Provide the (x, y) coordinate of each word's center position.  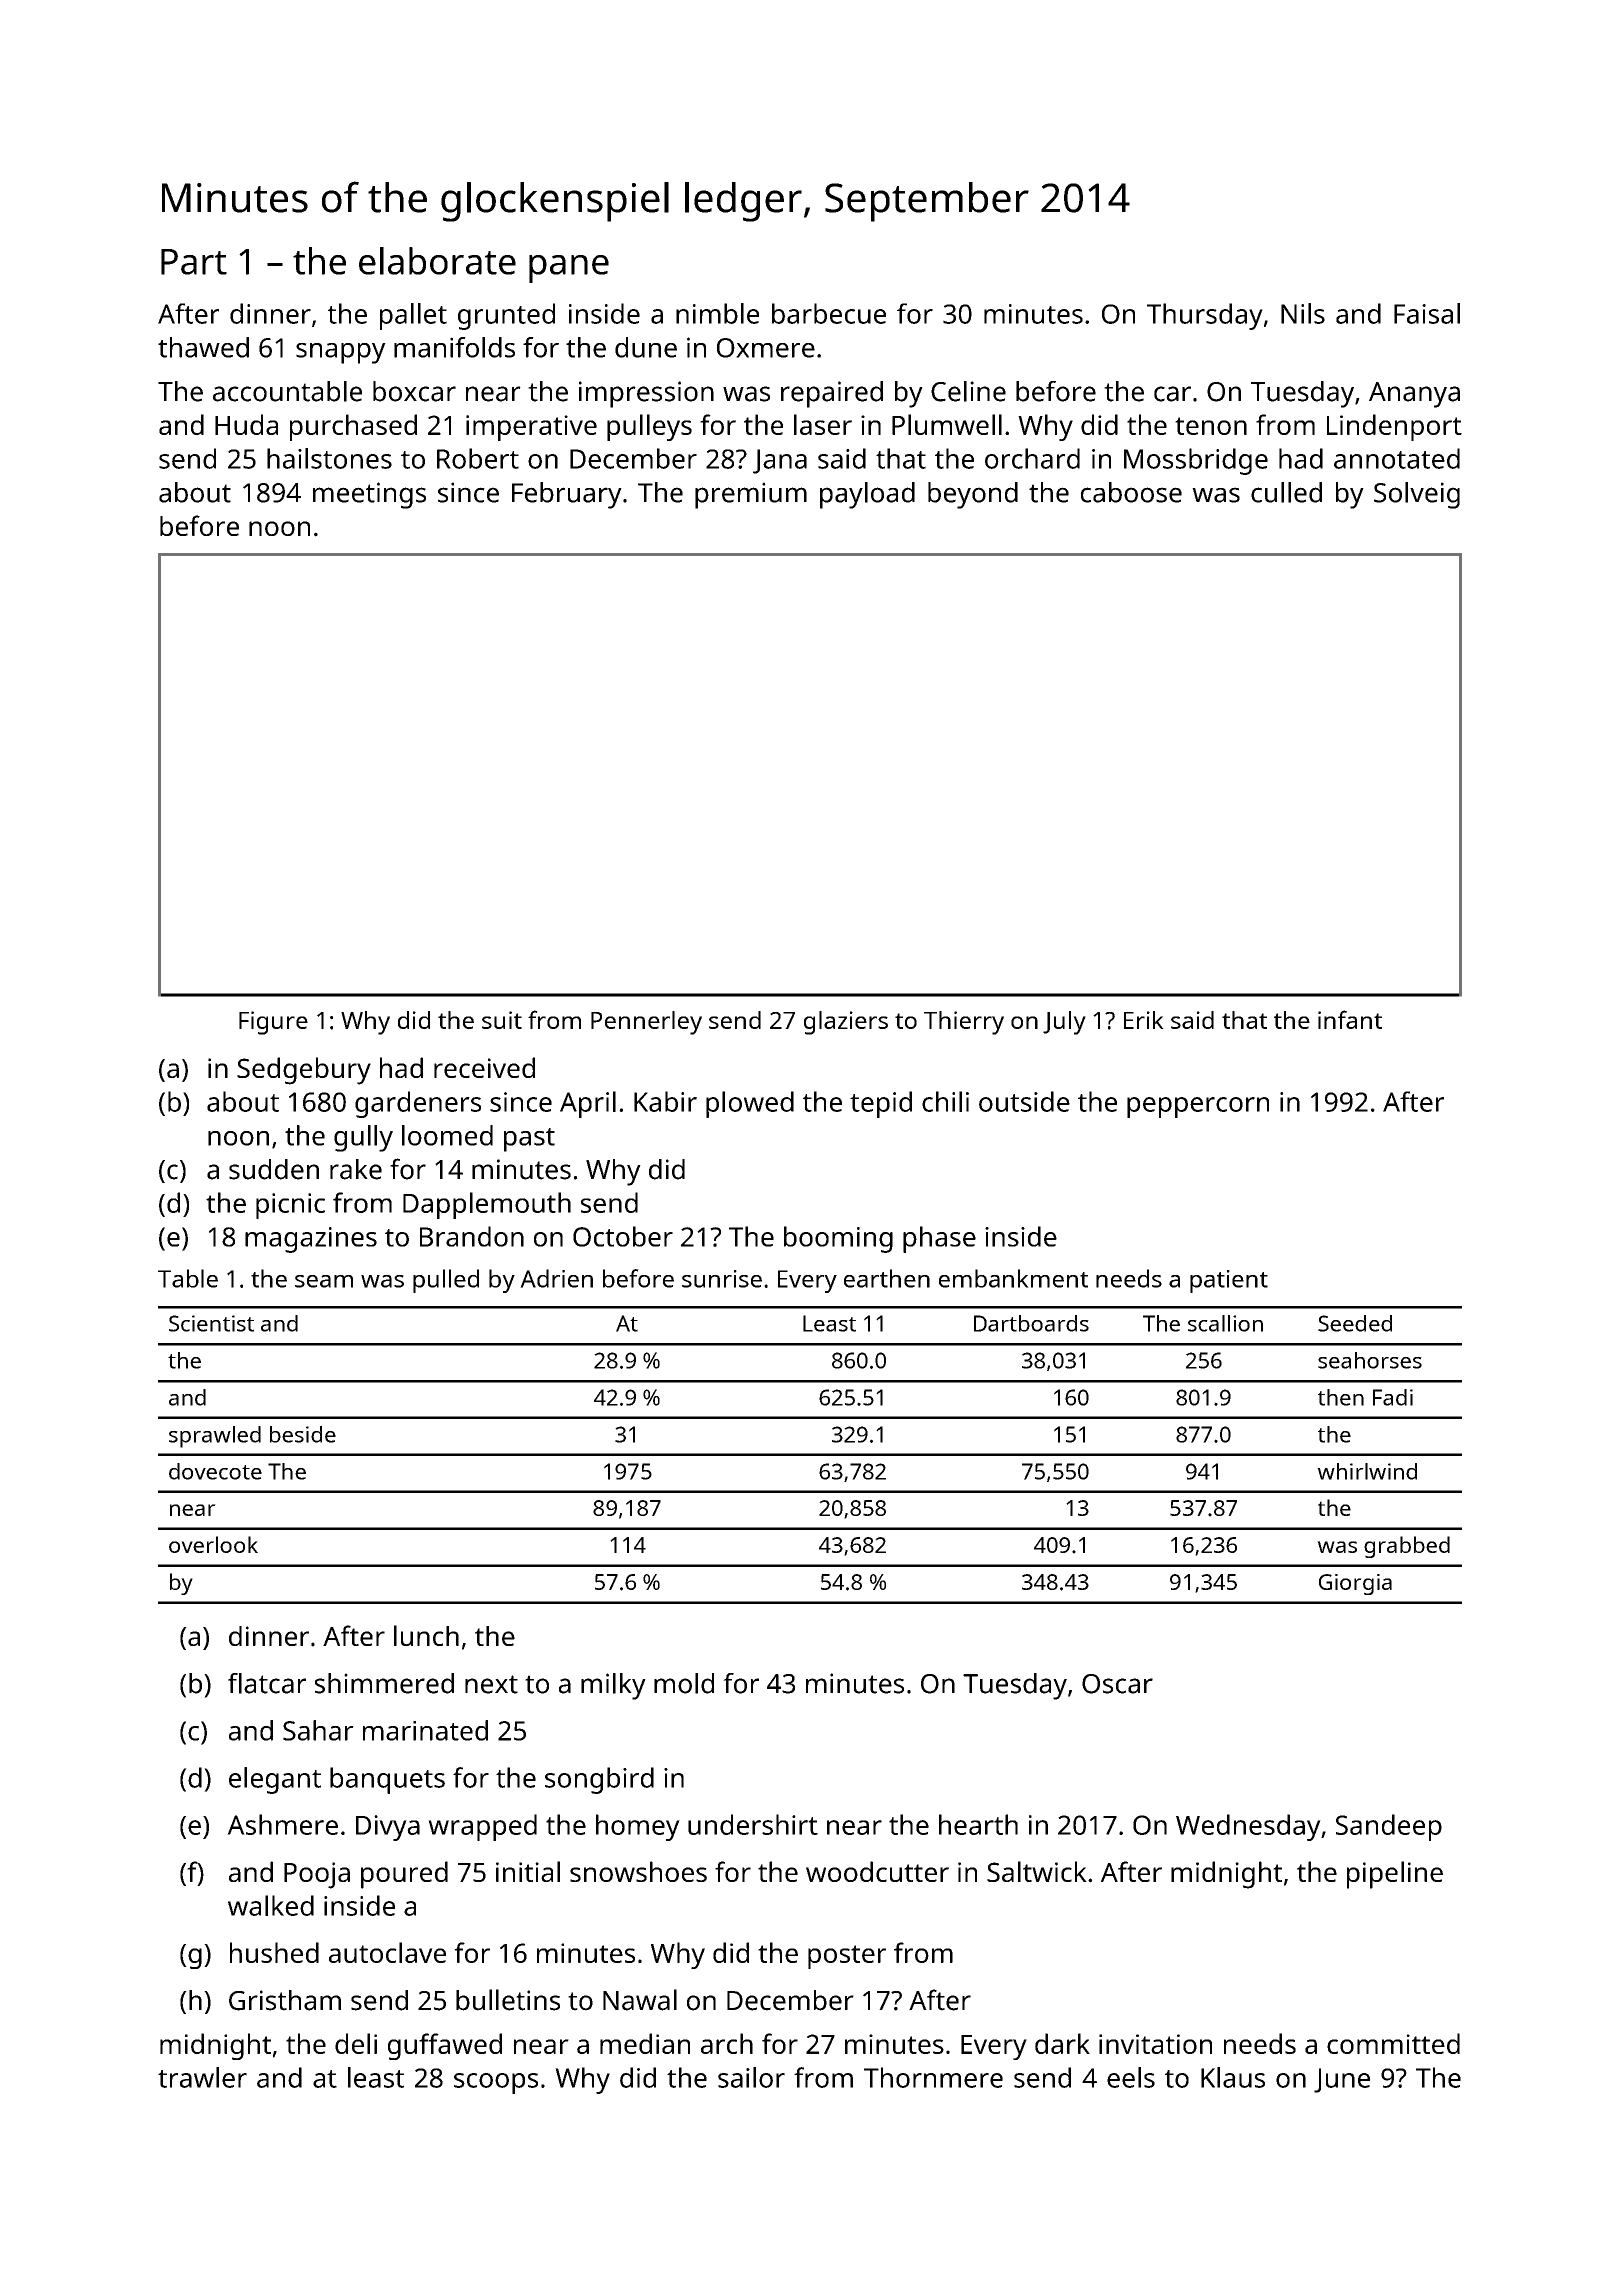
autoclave (387, 1952)
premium (751, 495)
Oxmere (766, 348)
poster (847, 1957)
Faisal (1427, 313)
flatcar (267, 1683)
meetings (369, 495)
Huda (246, 424)
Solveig (1417, 495)
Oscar (1117, 1684)
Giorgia (1355, 1584)
